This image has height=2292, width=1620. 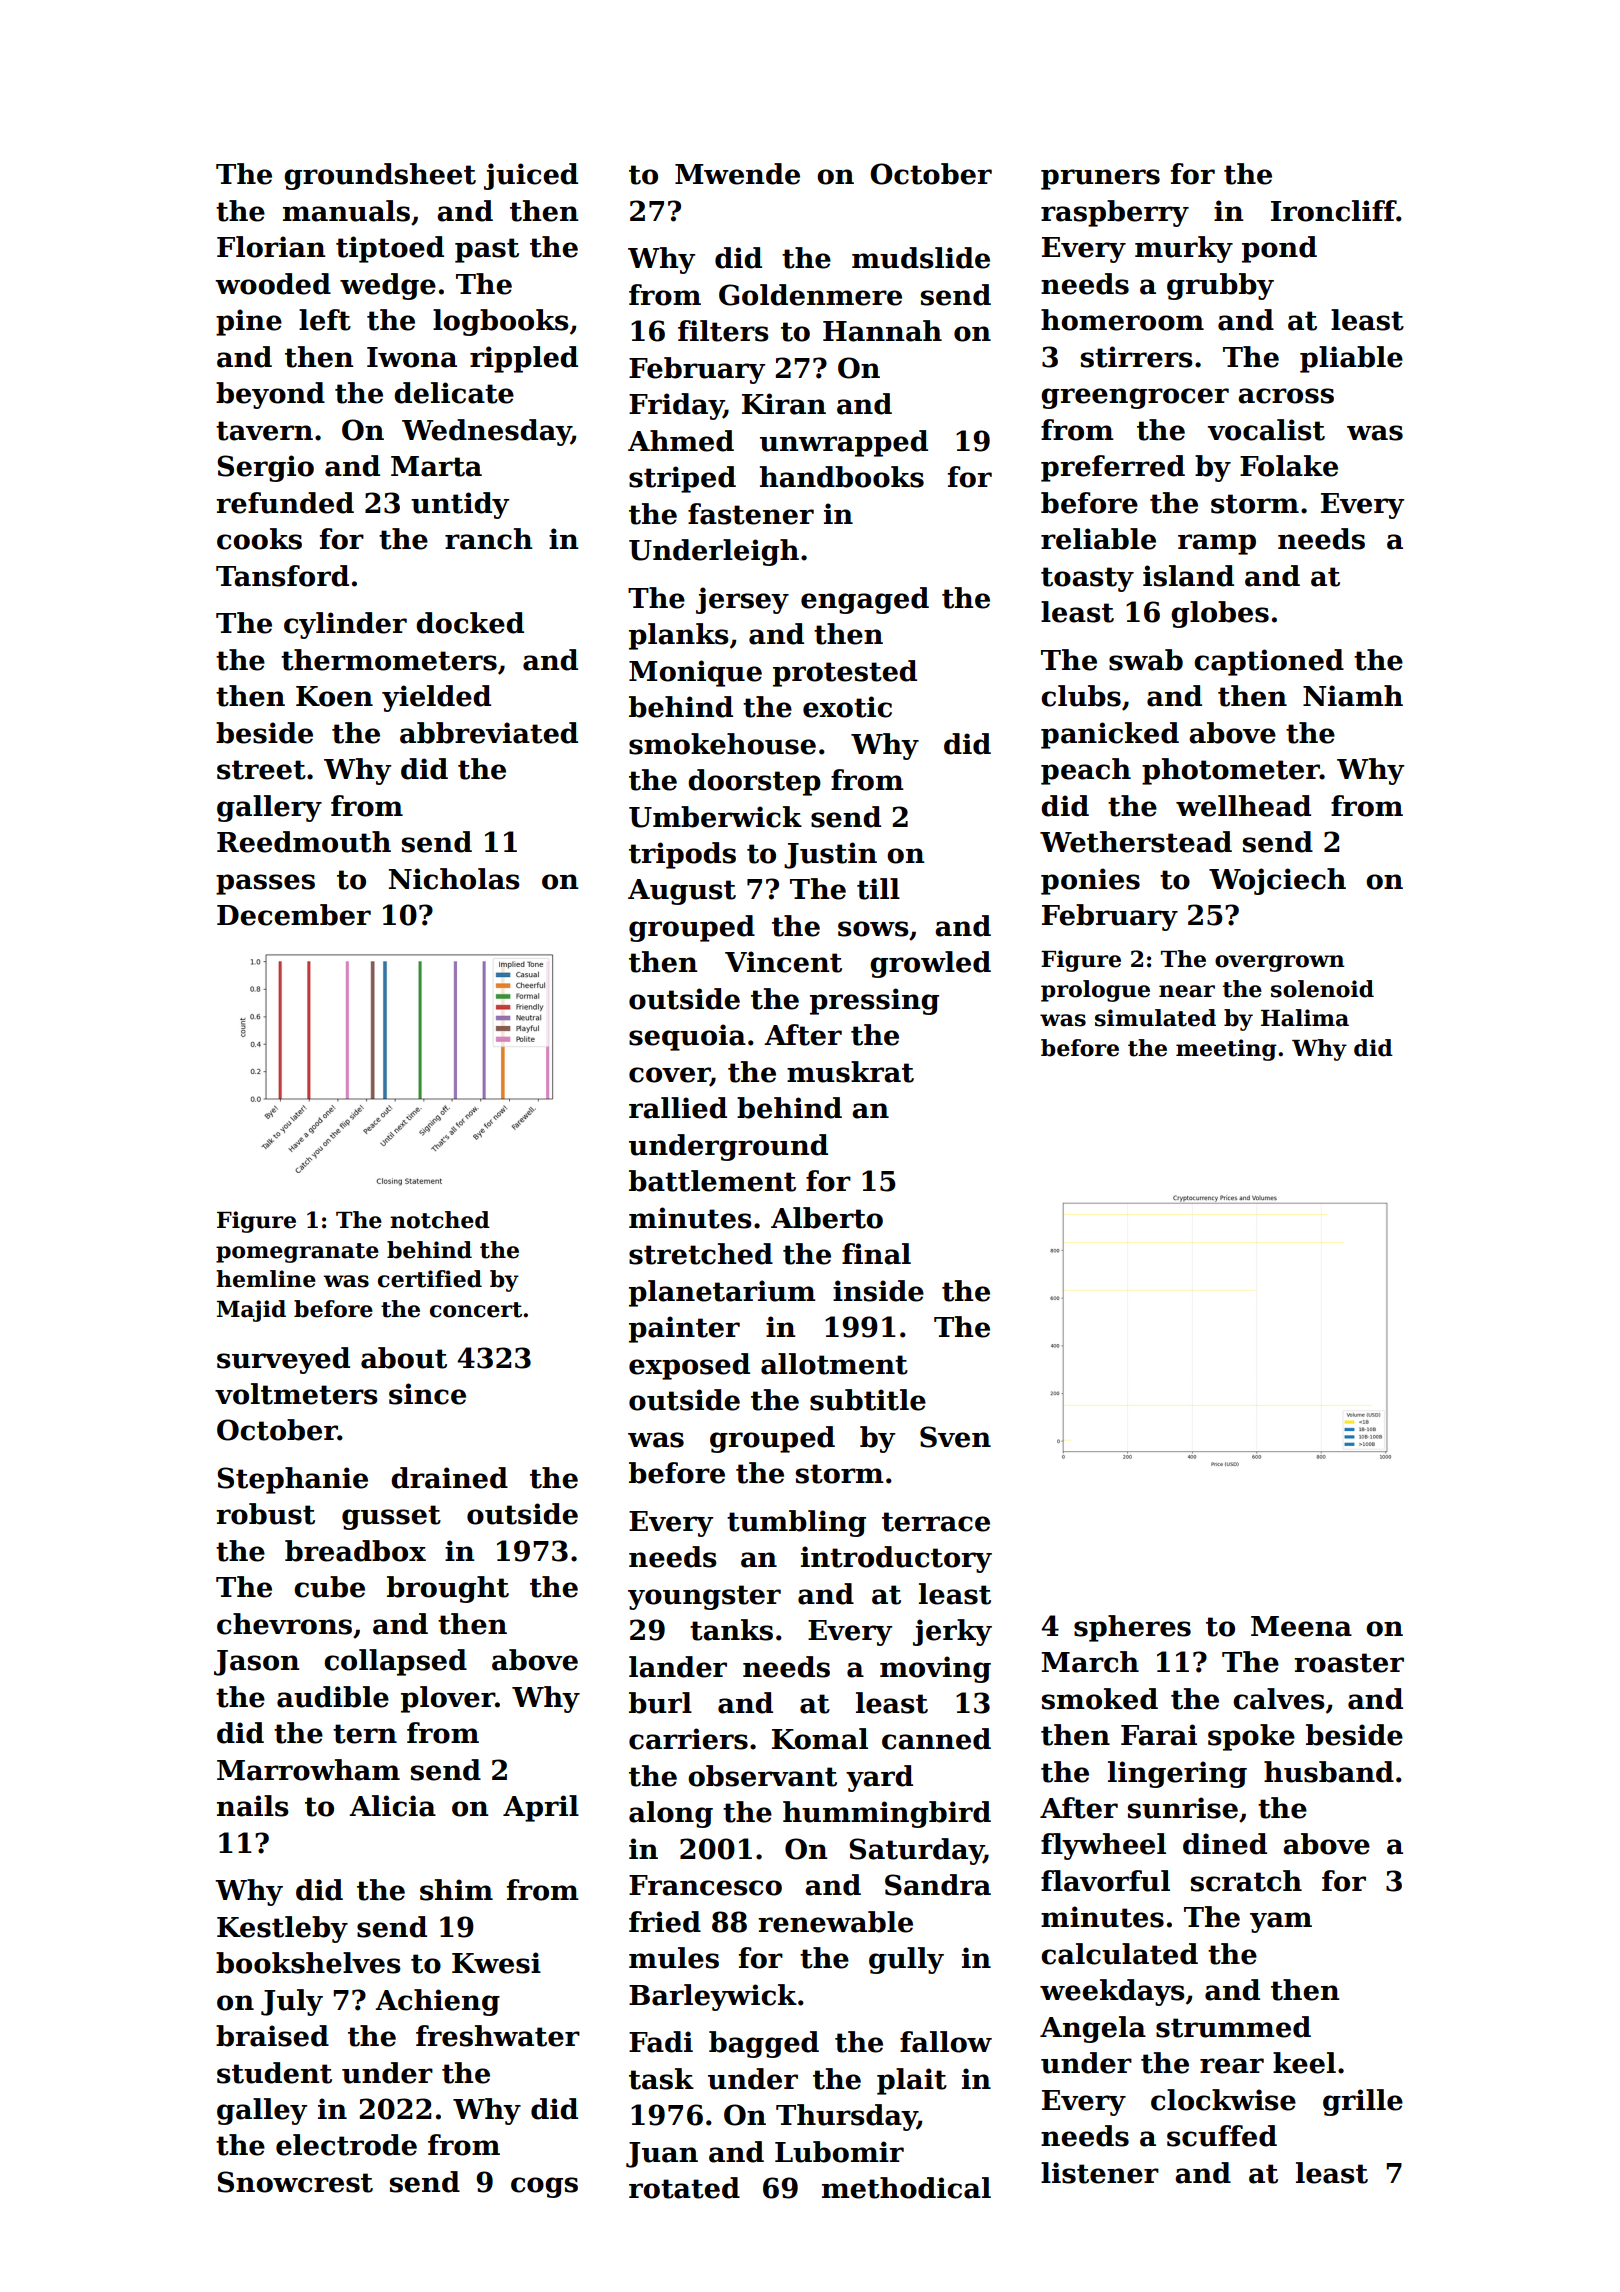 I want to click on manuals, so click(x=346, y=211).
